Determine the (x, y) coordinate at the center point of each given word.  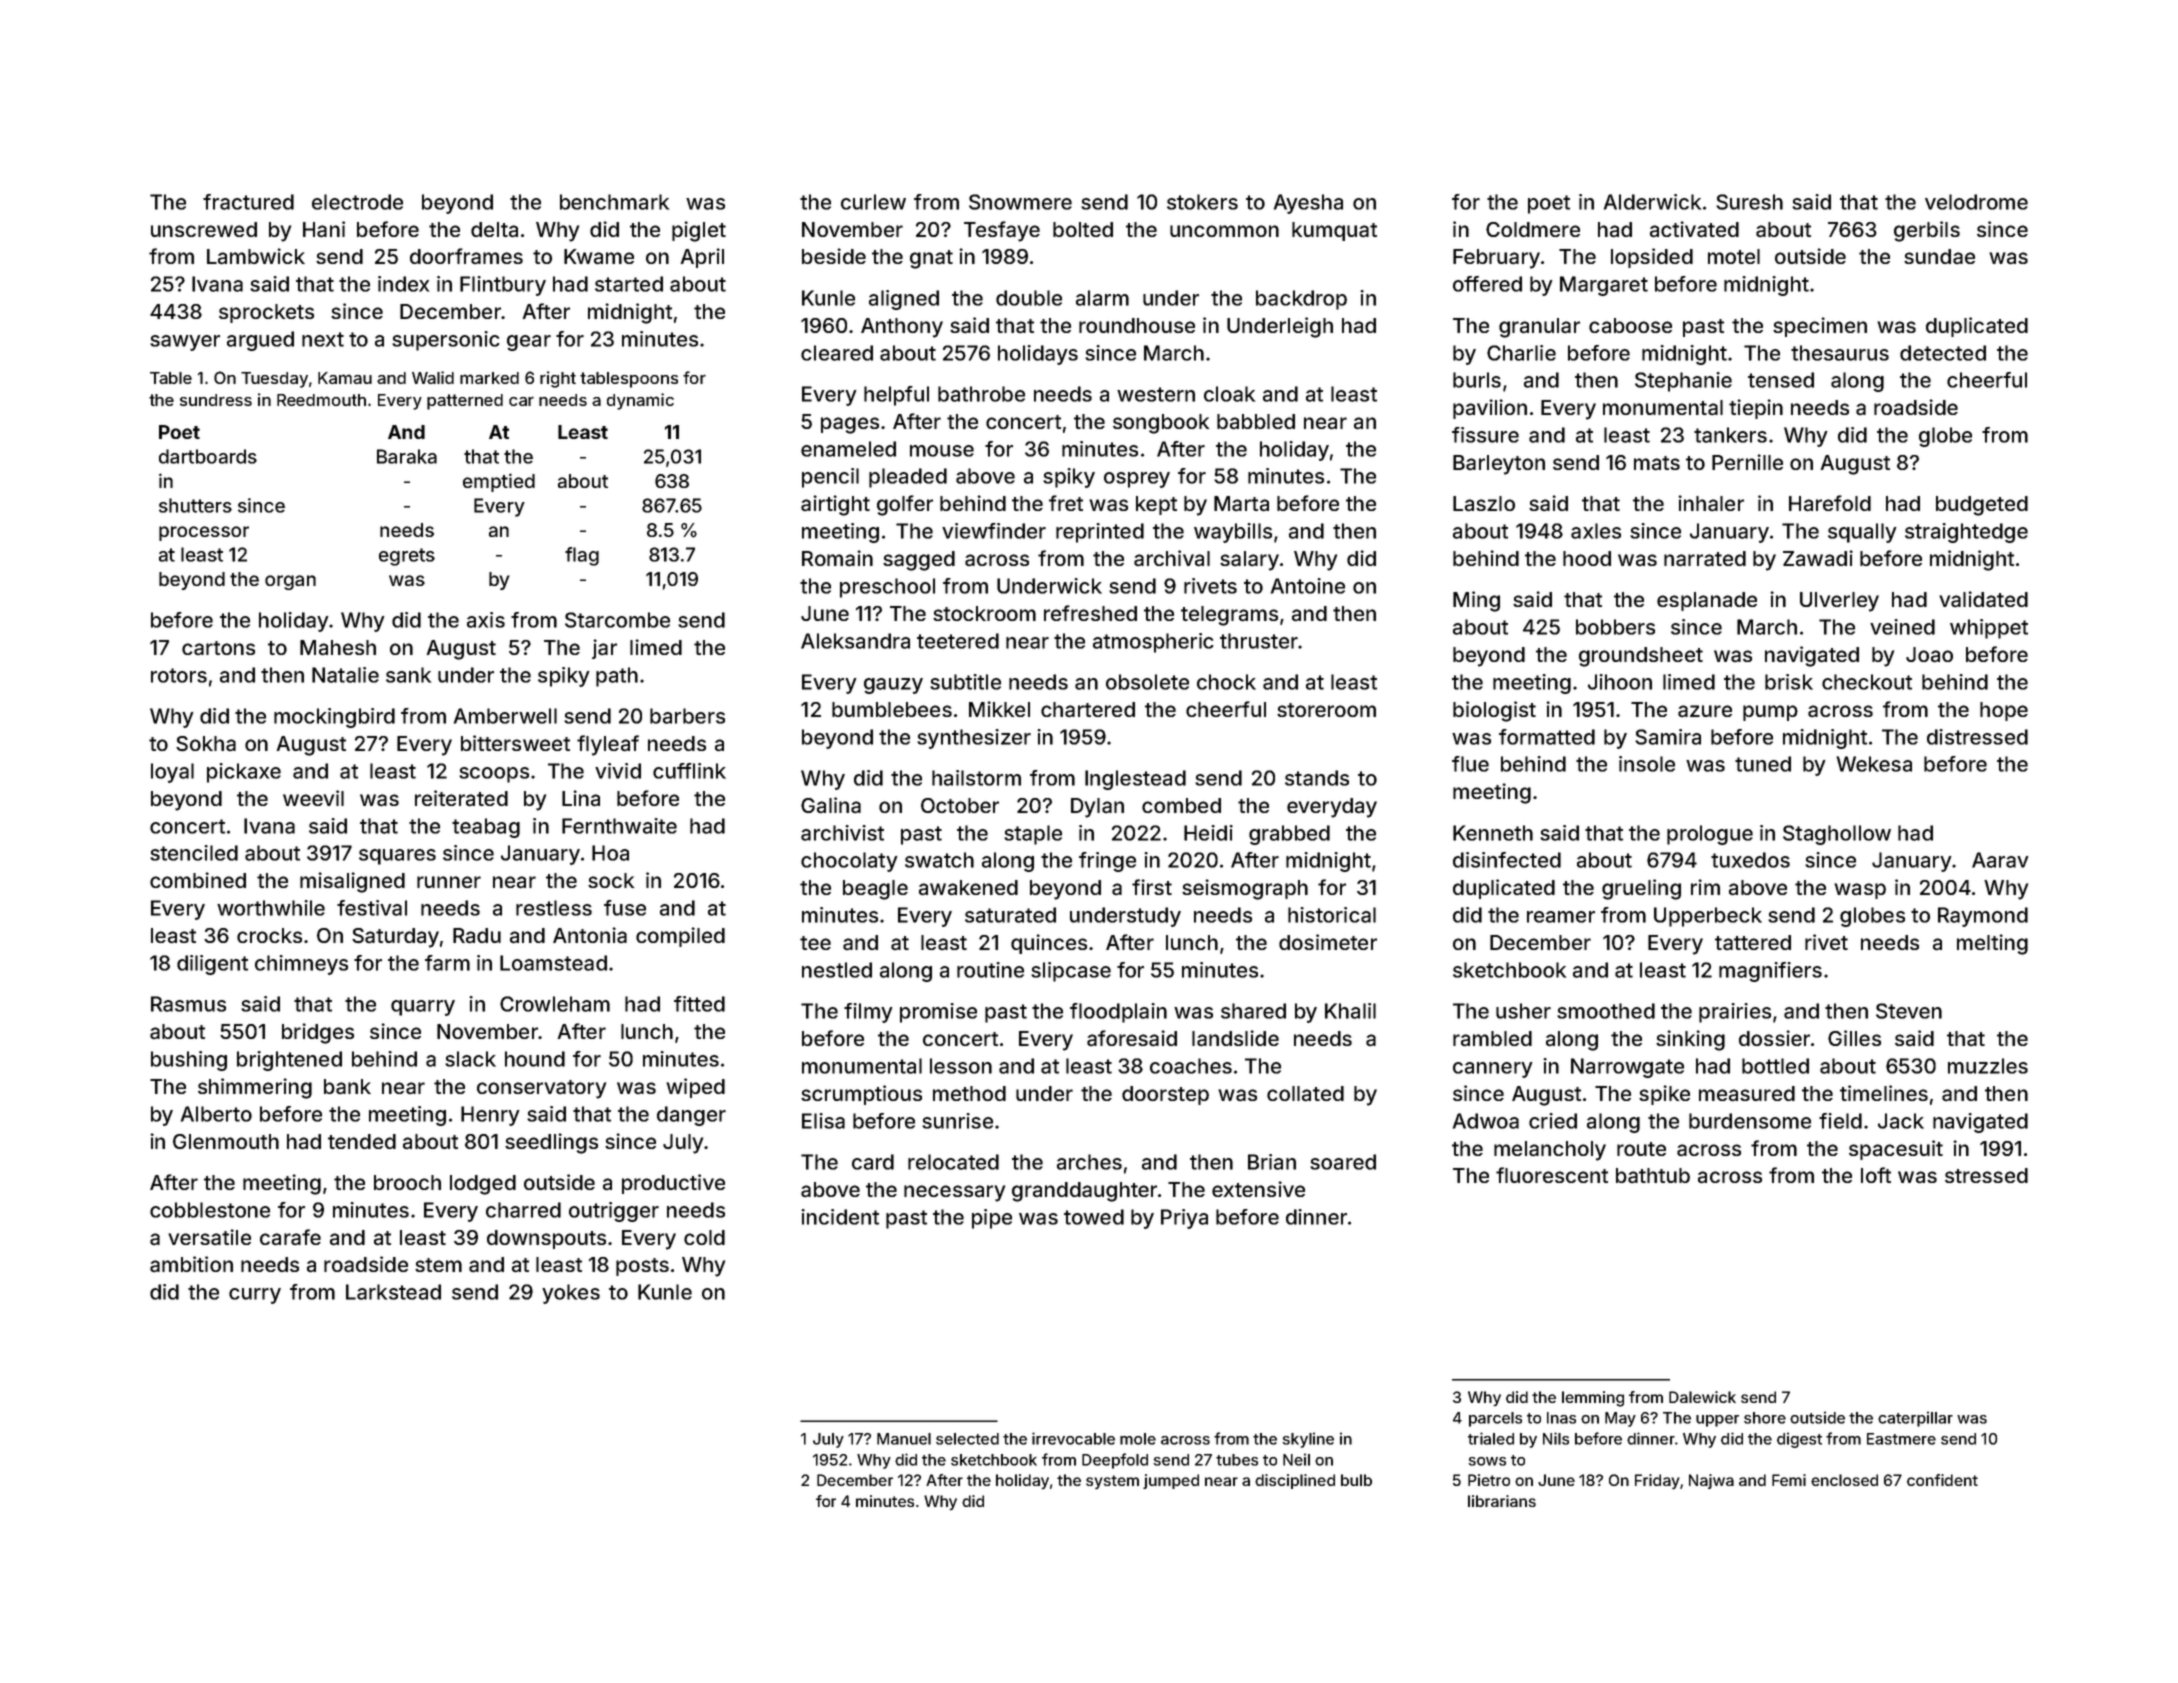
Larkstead (393, 1292)
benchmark (614, 202)
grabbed (1289, 835)
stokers (1202, 202)
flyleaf (608, 745)
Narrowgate (1627, 1068)
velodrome (1976, 202)
